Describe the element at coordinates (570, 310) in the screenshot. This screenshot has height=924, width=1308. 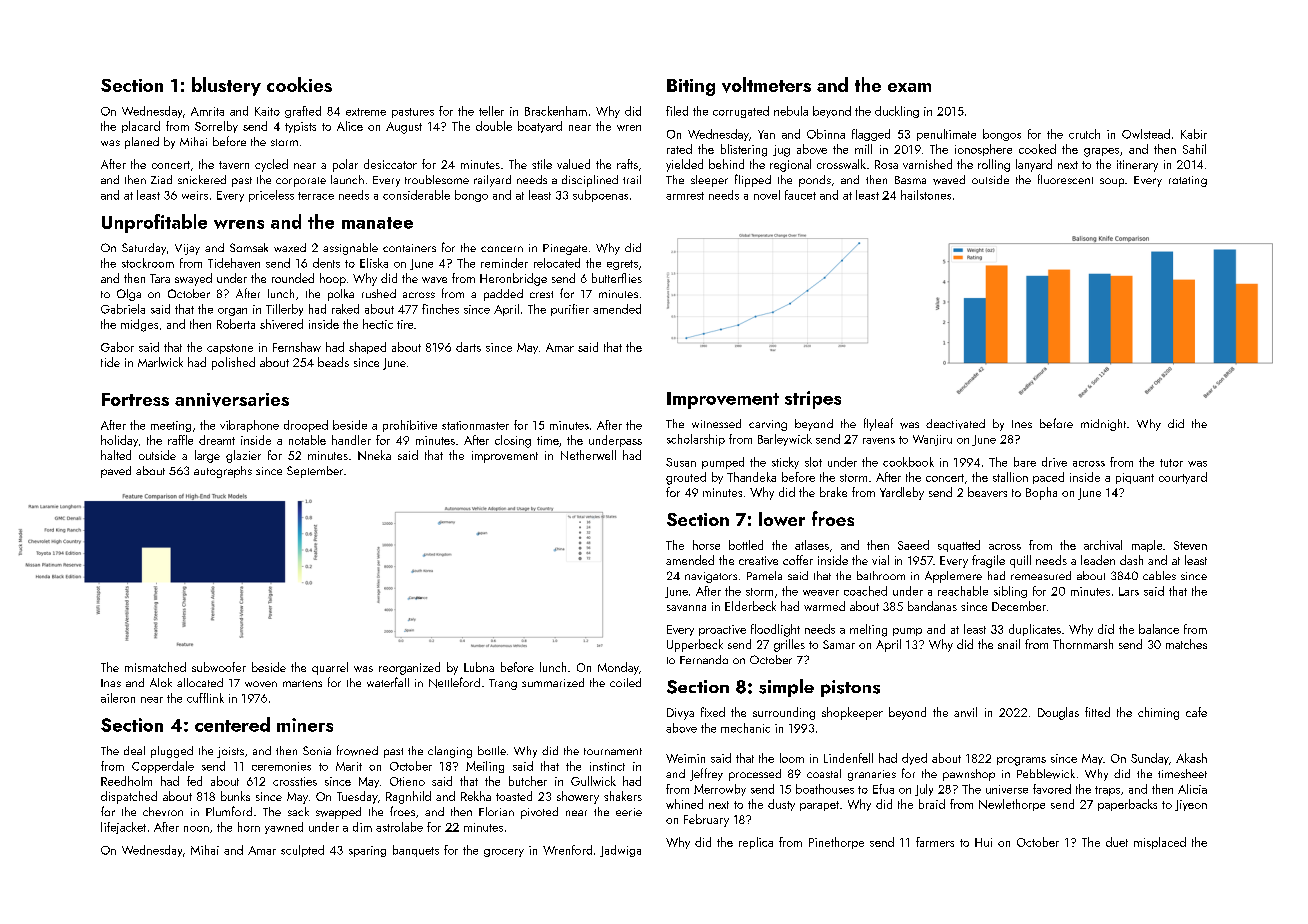
I see `purifier` at that location.
